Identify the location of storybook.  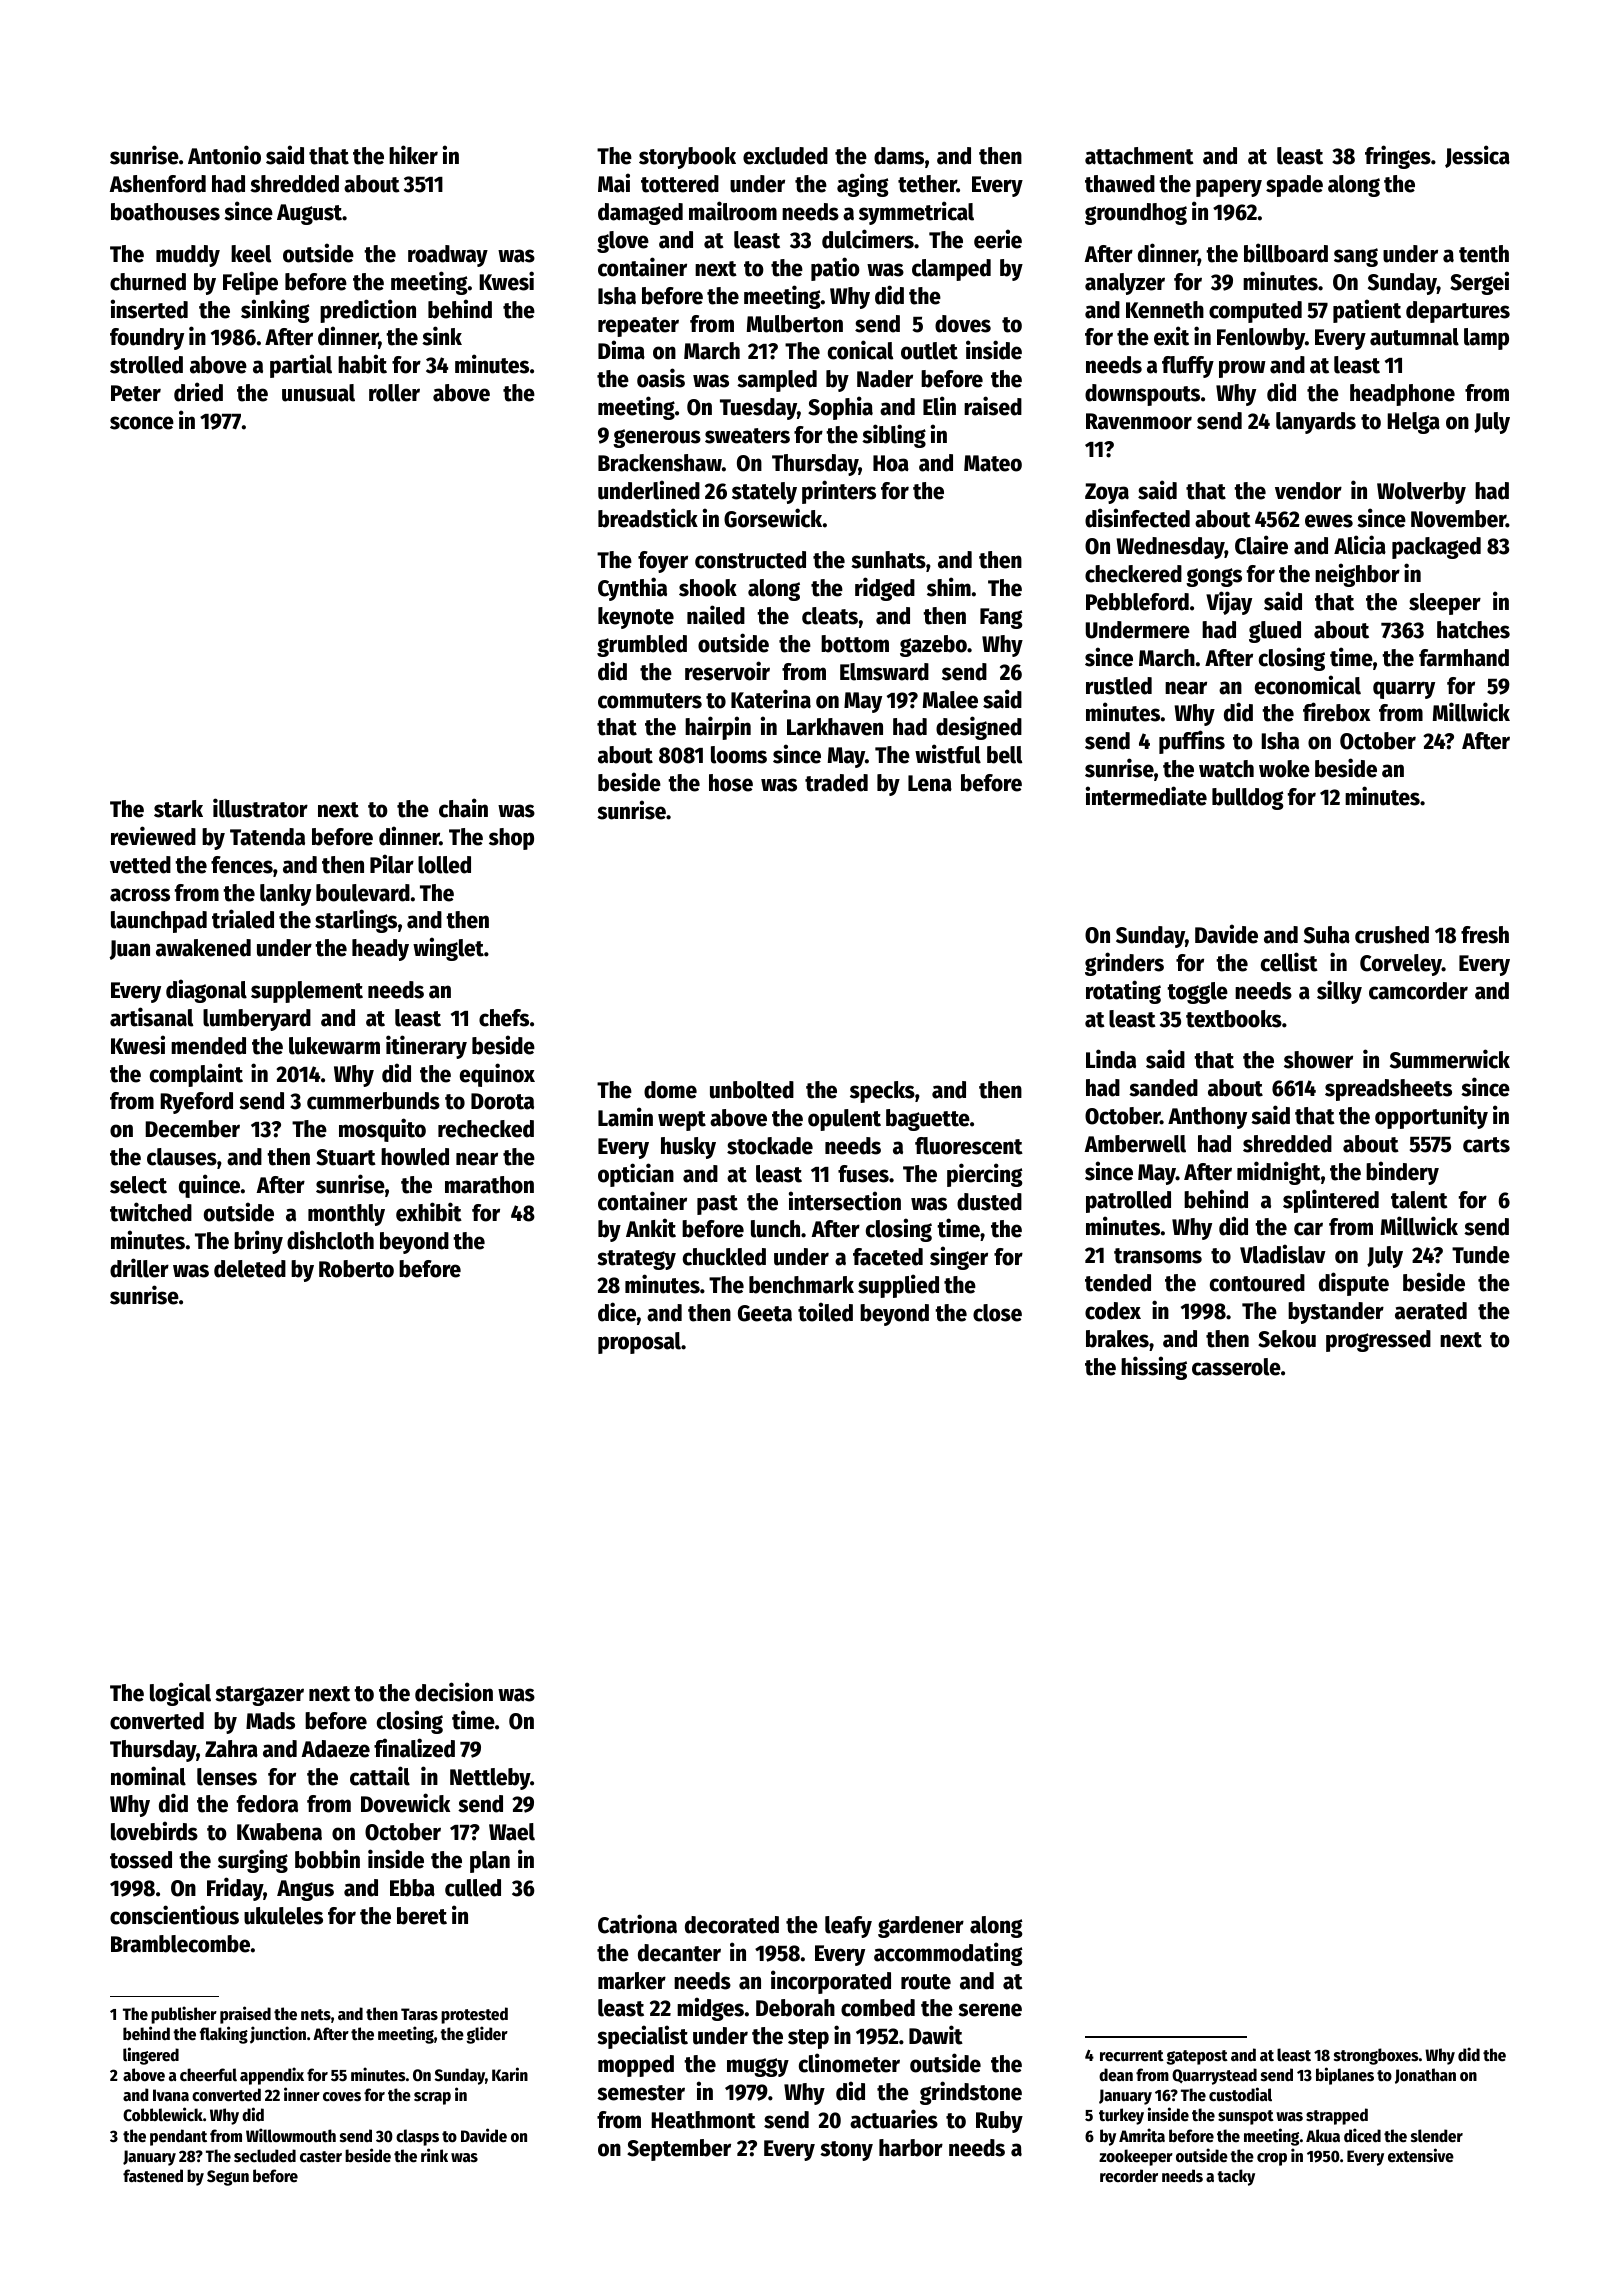
(687, 158).
